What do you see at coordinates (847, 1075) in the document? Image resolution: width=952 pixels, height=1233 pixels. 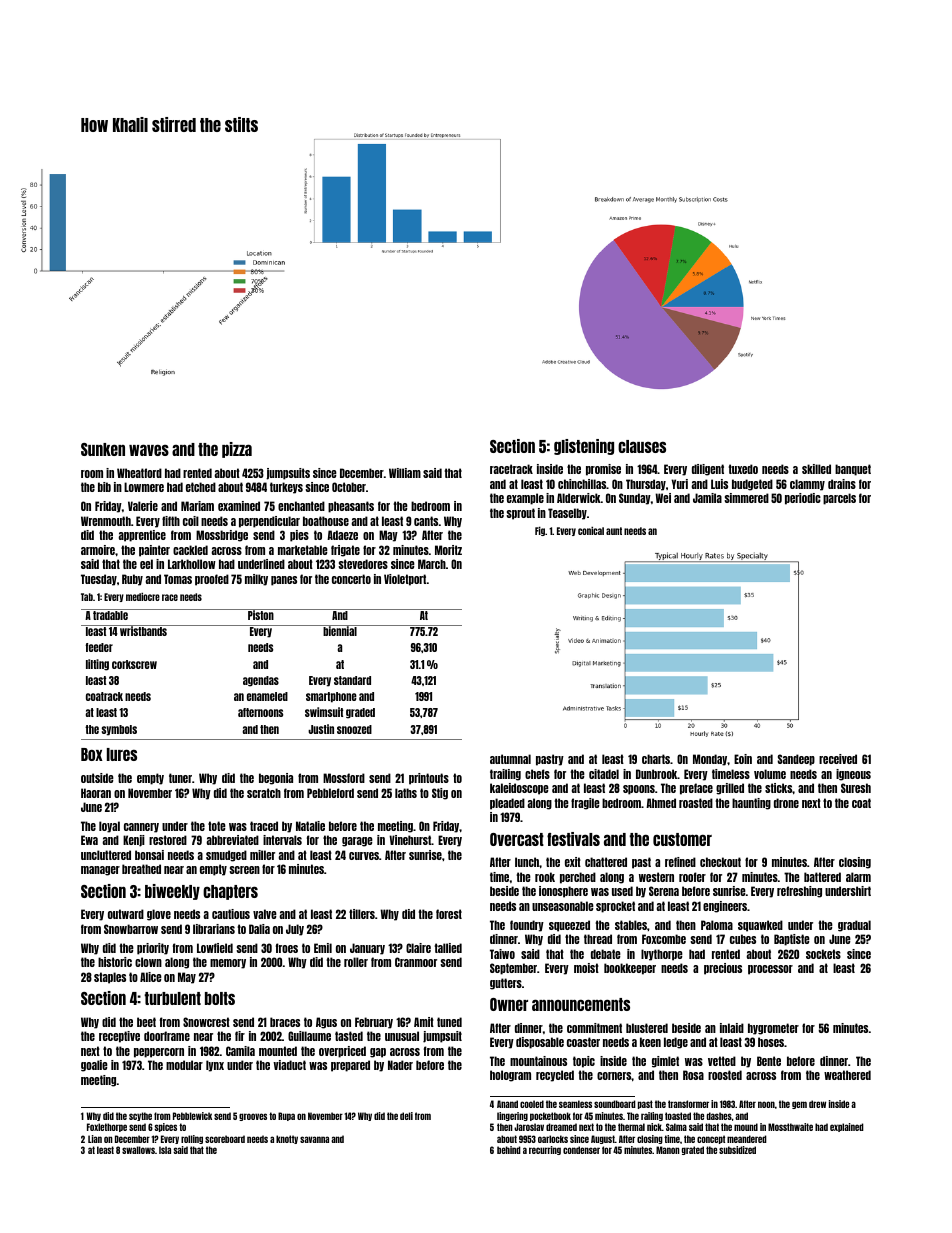 I see `weathered` at bounding box center [847, 1075].
